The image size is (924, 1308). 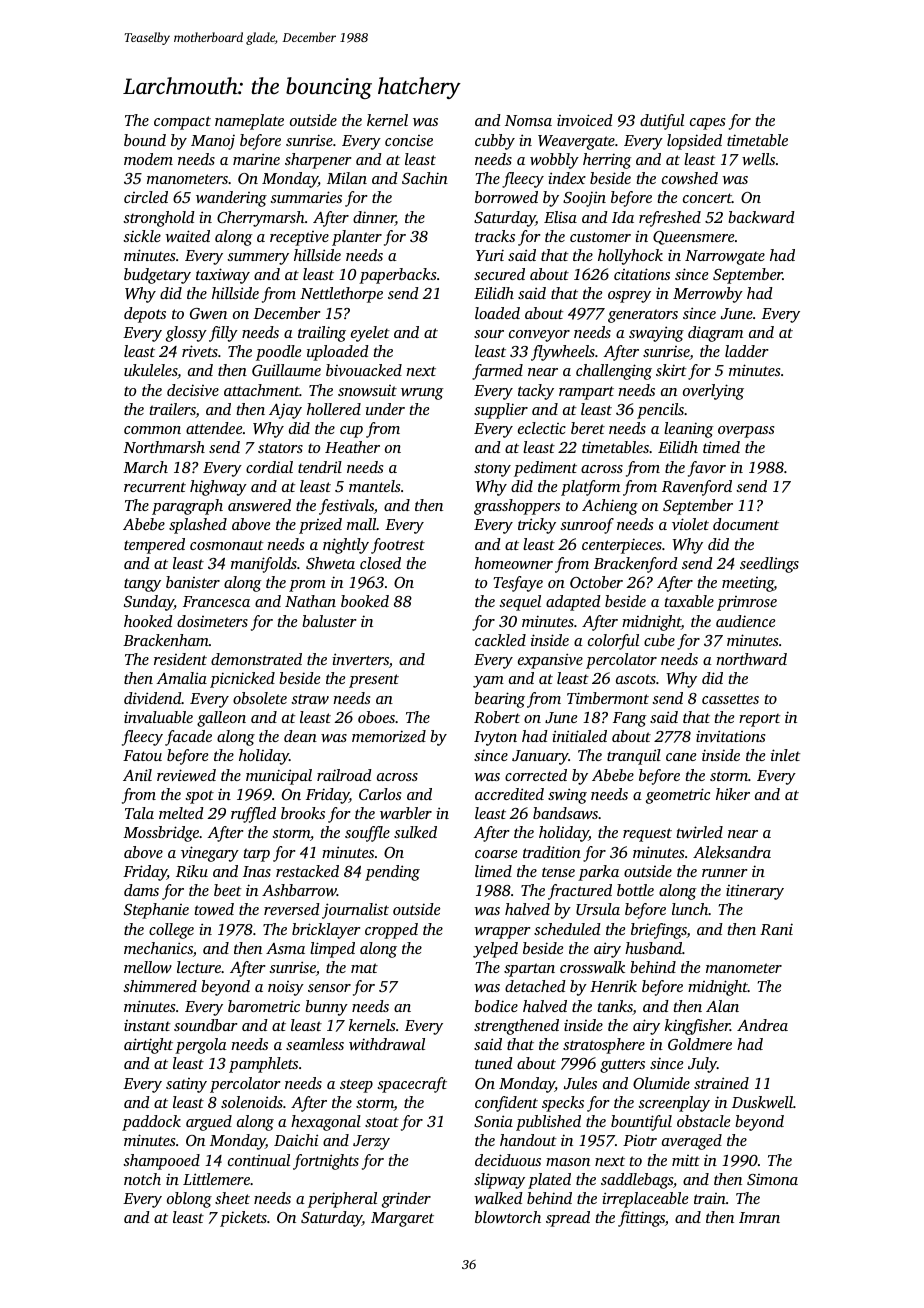 What do you see at coordinates (554, 161) in the document?
I see `wobbly` at bounding box center [554, 161].
